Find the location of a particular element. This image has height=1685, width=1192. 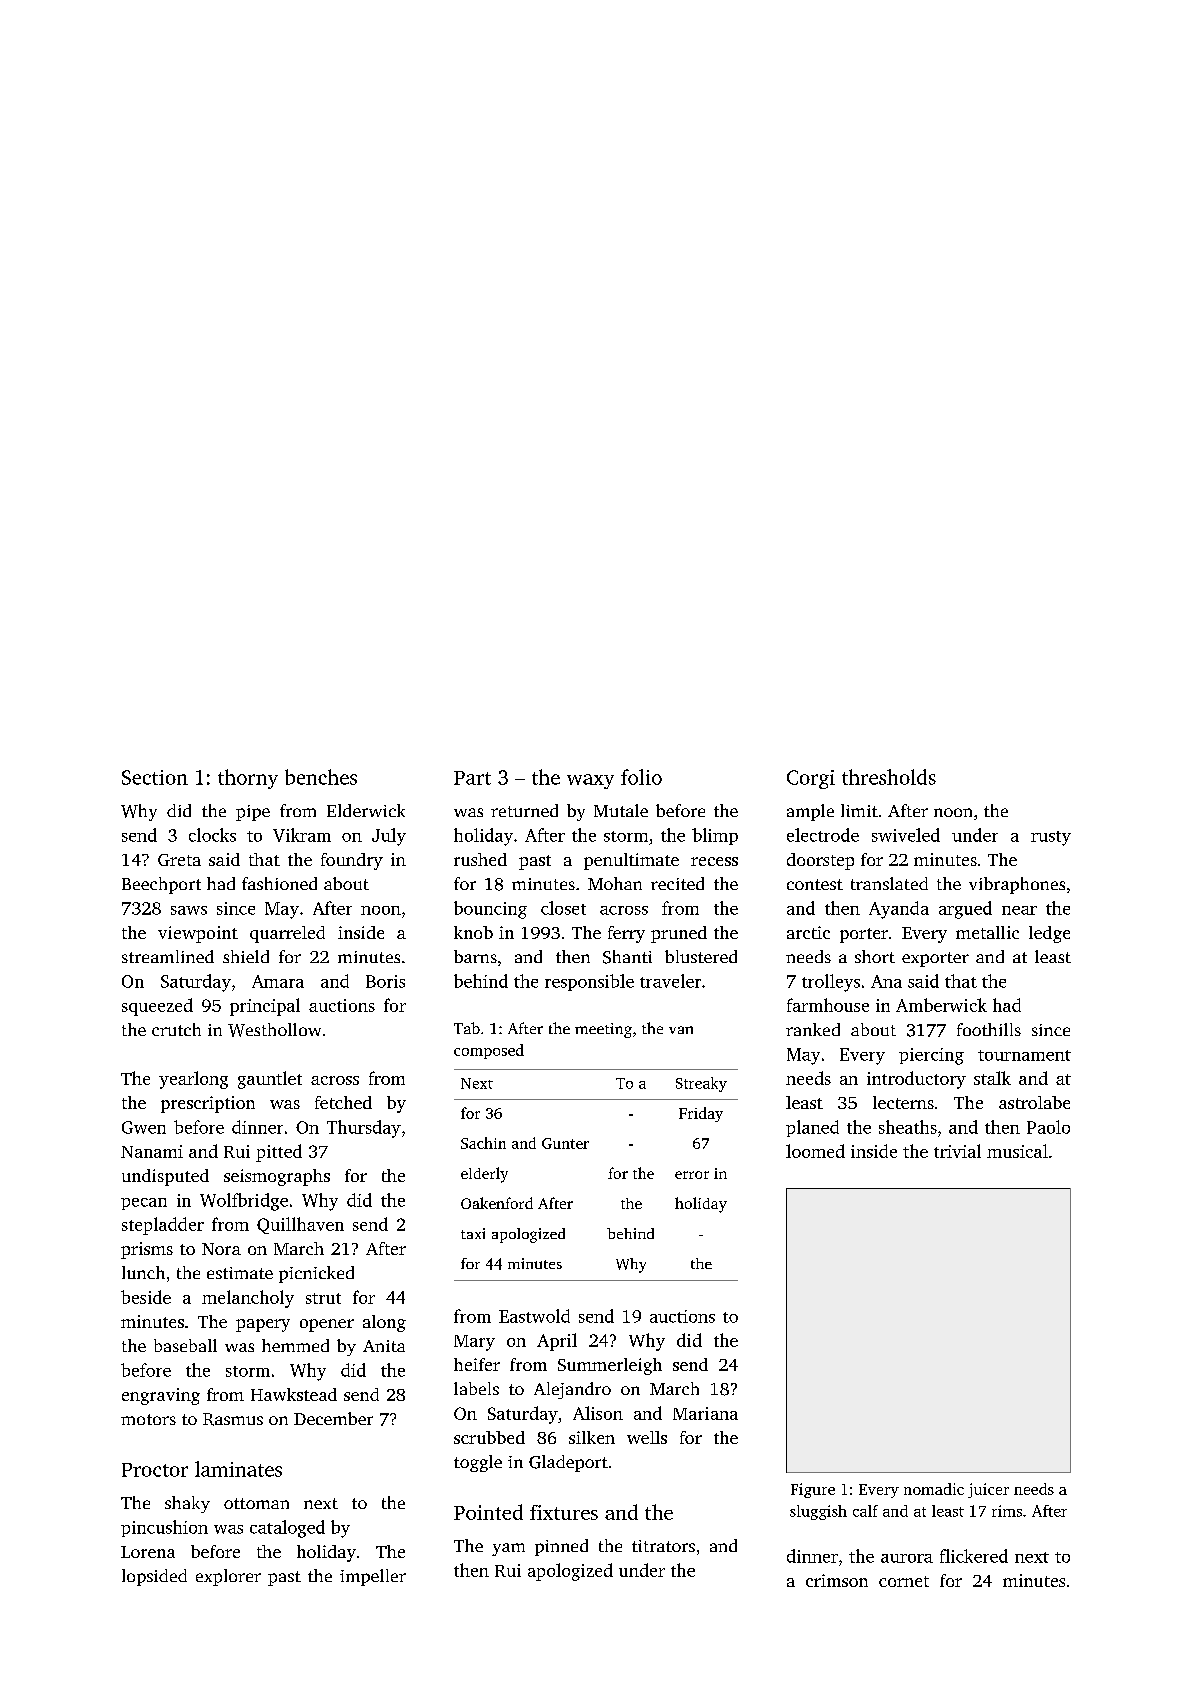

stalk is located at coordinates (992, 1078).
